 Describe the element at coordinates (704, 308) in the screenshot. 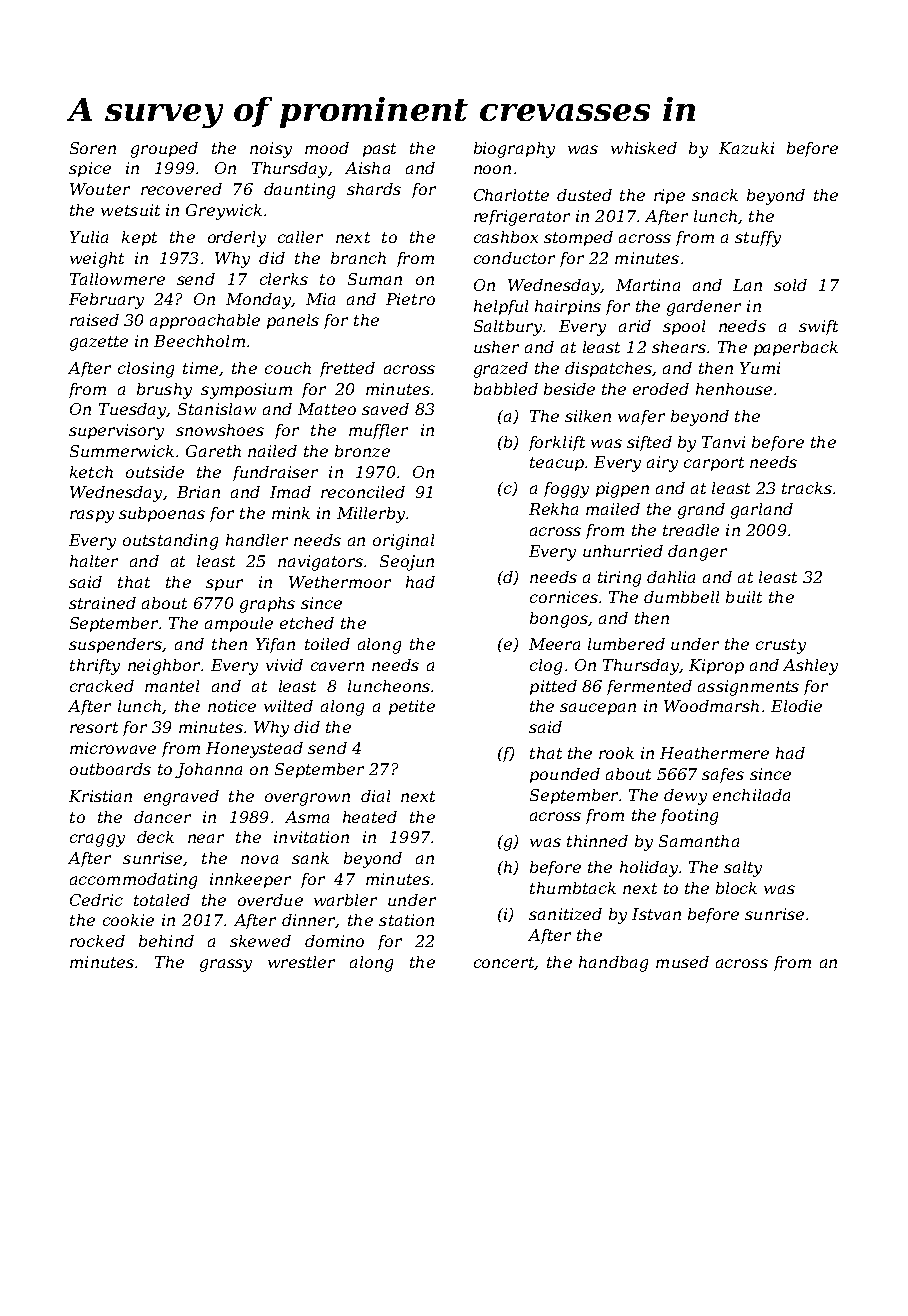

I see `gardener` at that location.
